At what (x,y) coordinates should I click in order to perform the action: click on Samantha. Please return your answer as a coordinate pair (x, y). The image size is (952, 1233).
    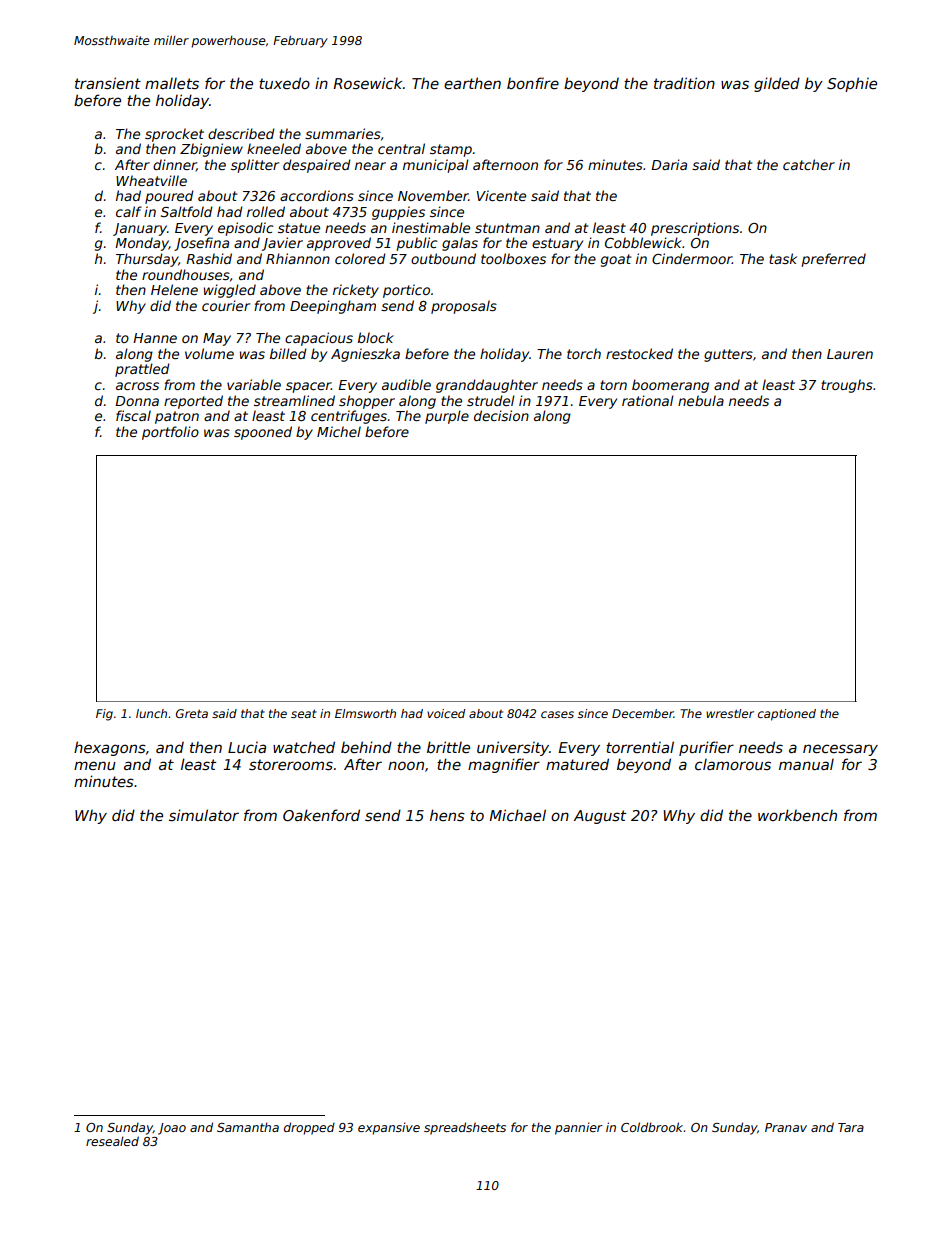
    Looking at the image, I should click on (248, 1127).
